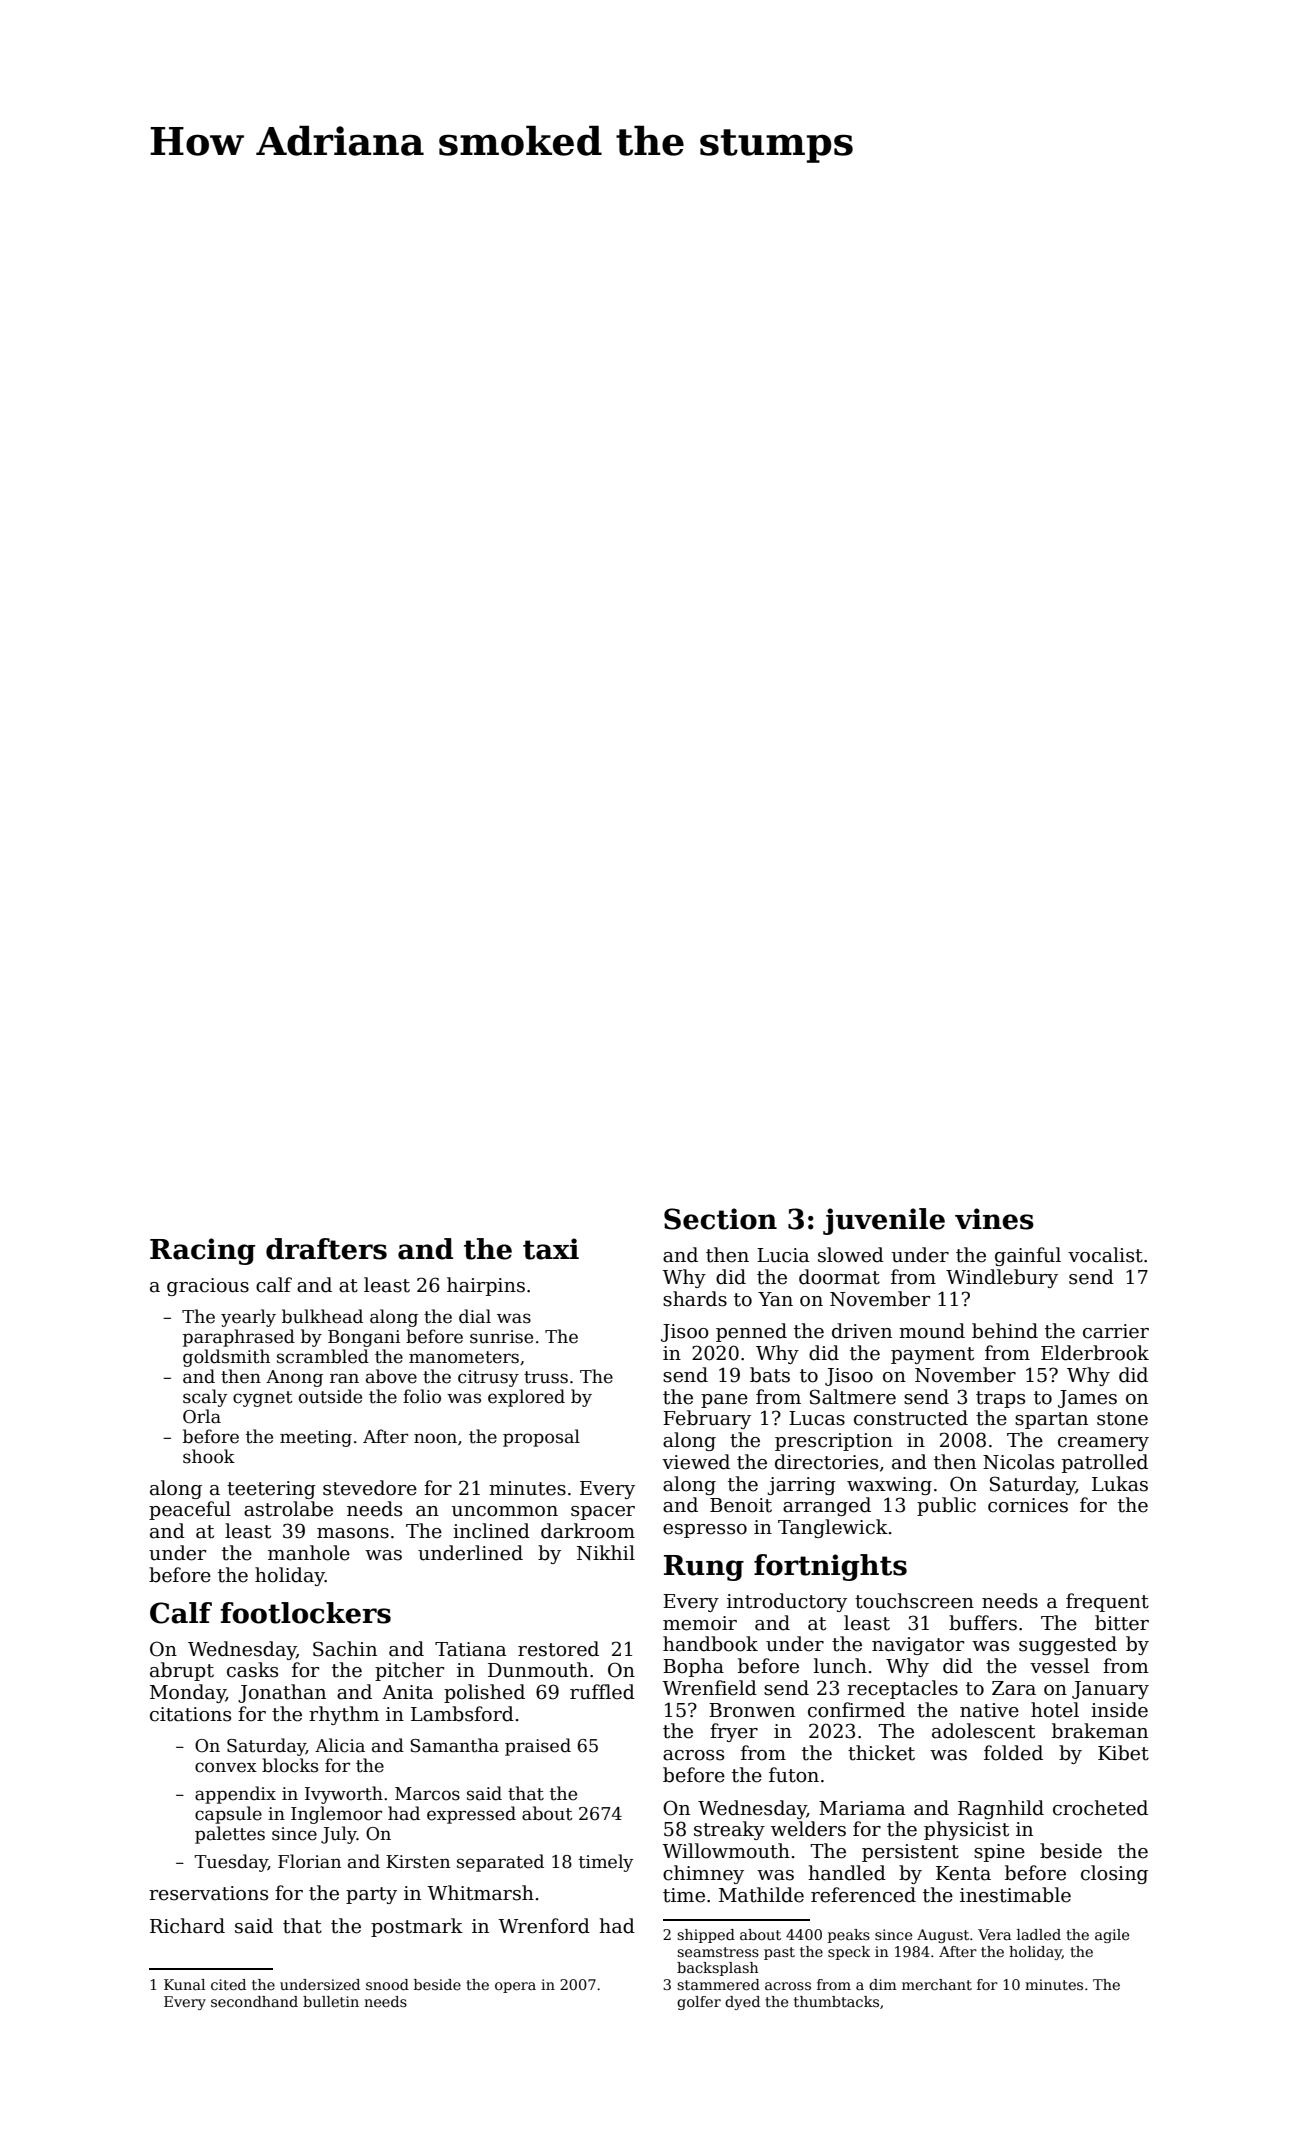 The image size is (1298, 2137). Describe the element at coordinates (515, 1987) in the document. I see `opera` at that location.
